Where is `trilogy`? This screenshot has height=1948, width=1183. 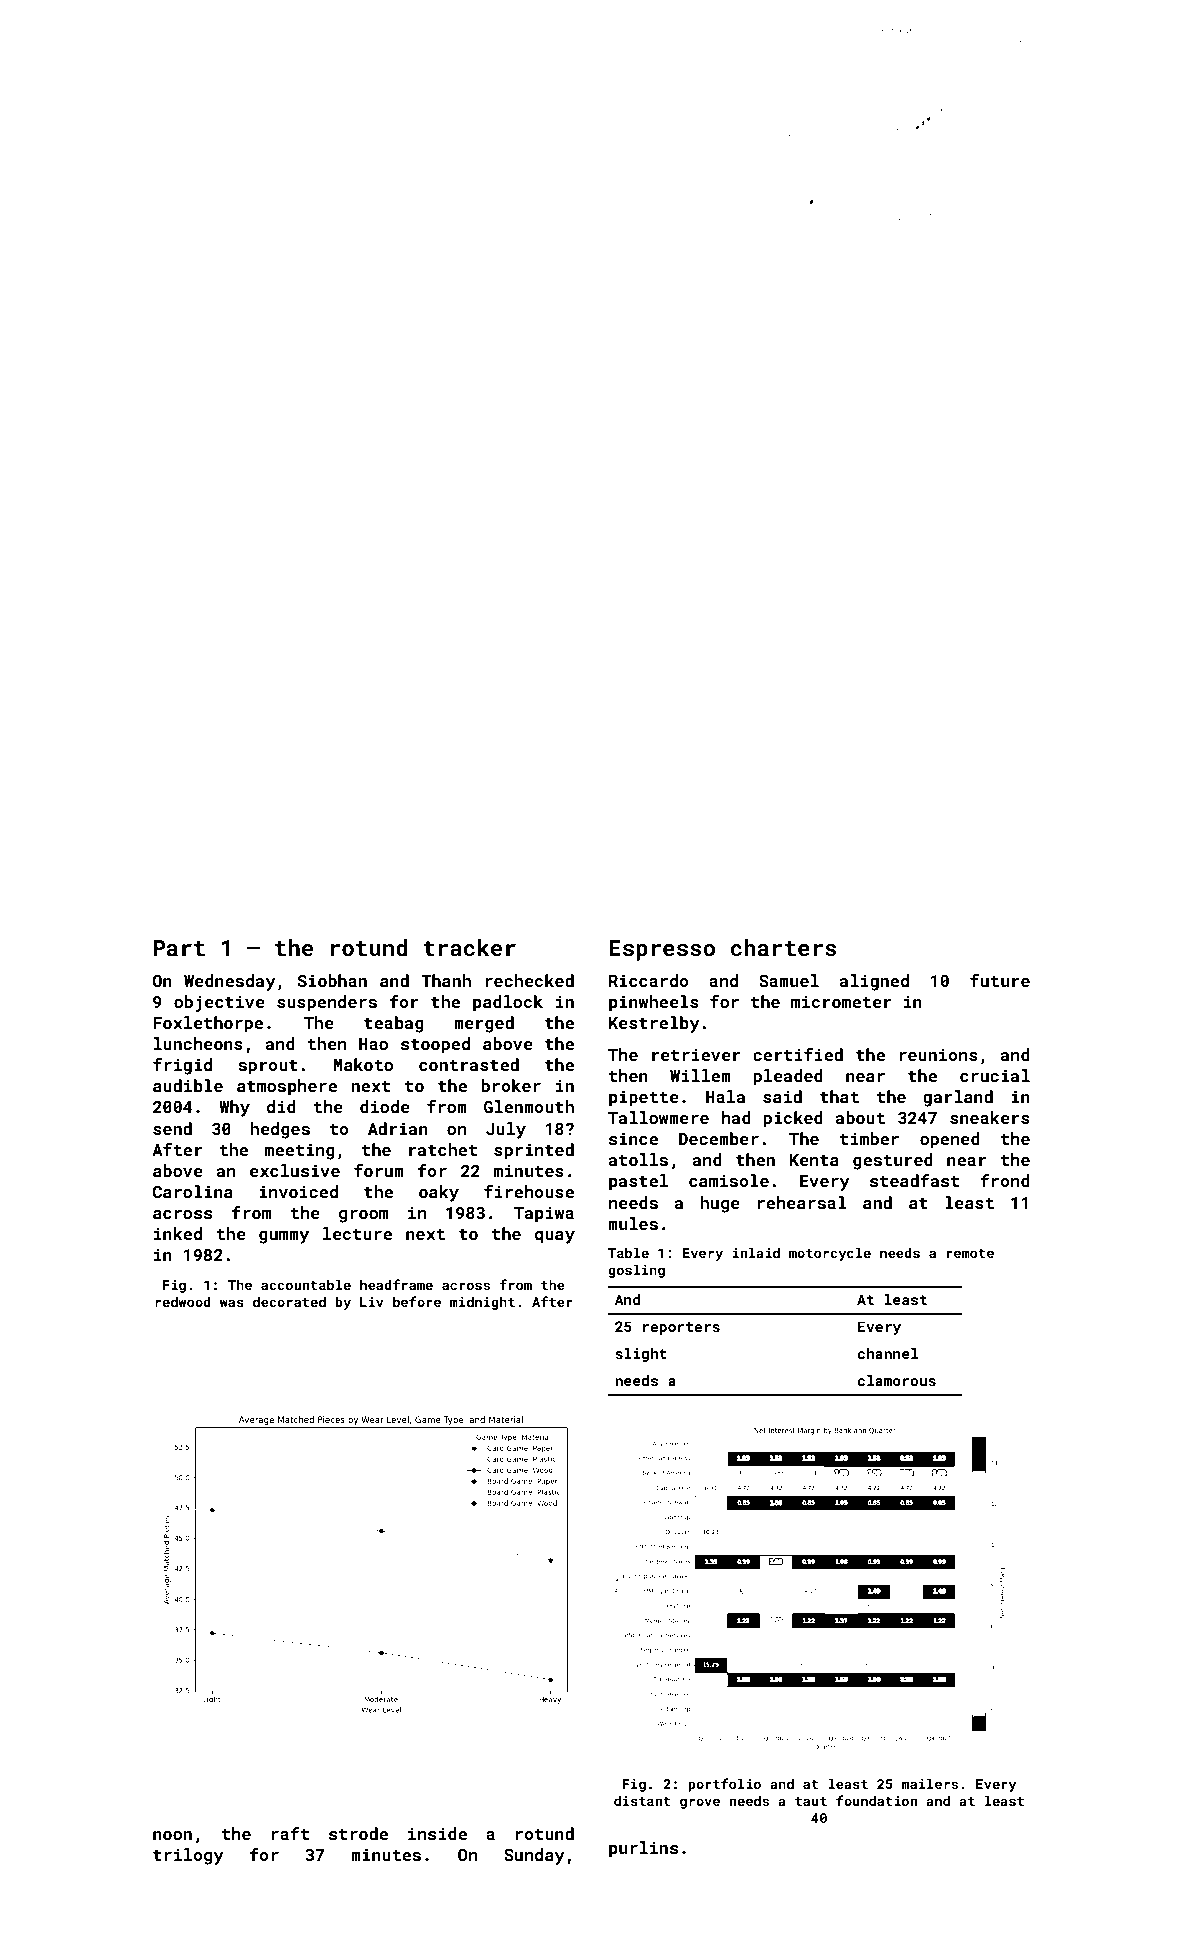
trilogy is located at coordinates (188, 1856).
